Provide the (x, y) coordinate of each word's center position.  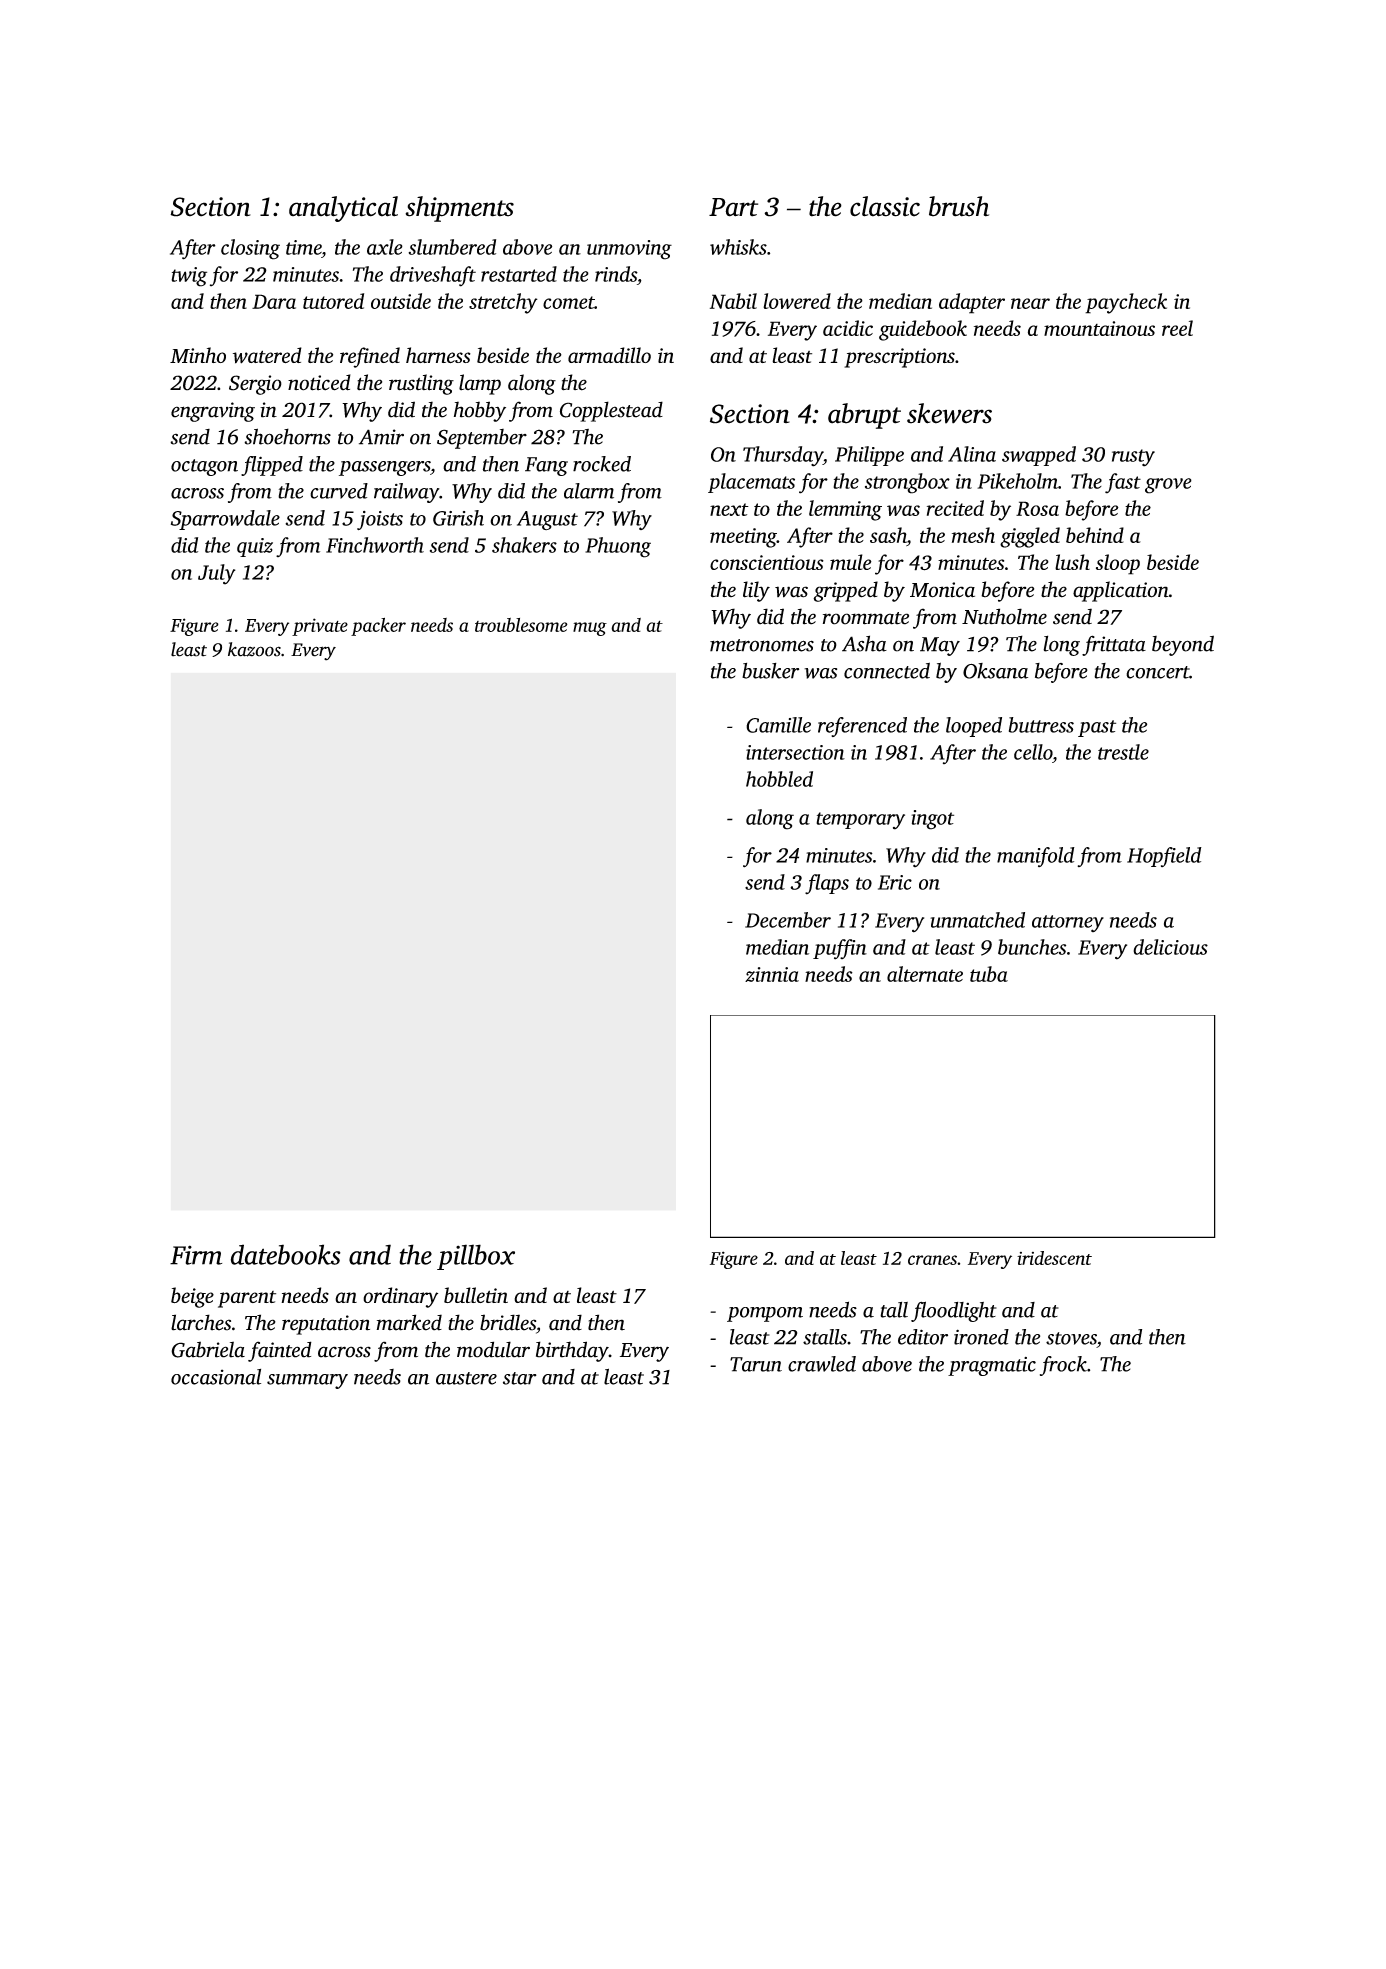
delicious (1170, 947)
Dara (274, 301)
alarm (589, 491)
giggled (1030, 537)
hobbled (779, 779)
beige (192, 1297)
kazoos (254, 649)
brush (959, 206)
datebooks (286, 1254)
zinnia (772, 974)
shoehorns (287, 436)
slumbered (452, 247)
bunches (1032, 947)
